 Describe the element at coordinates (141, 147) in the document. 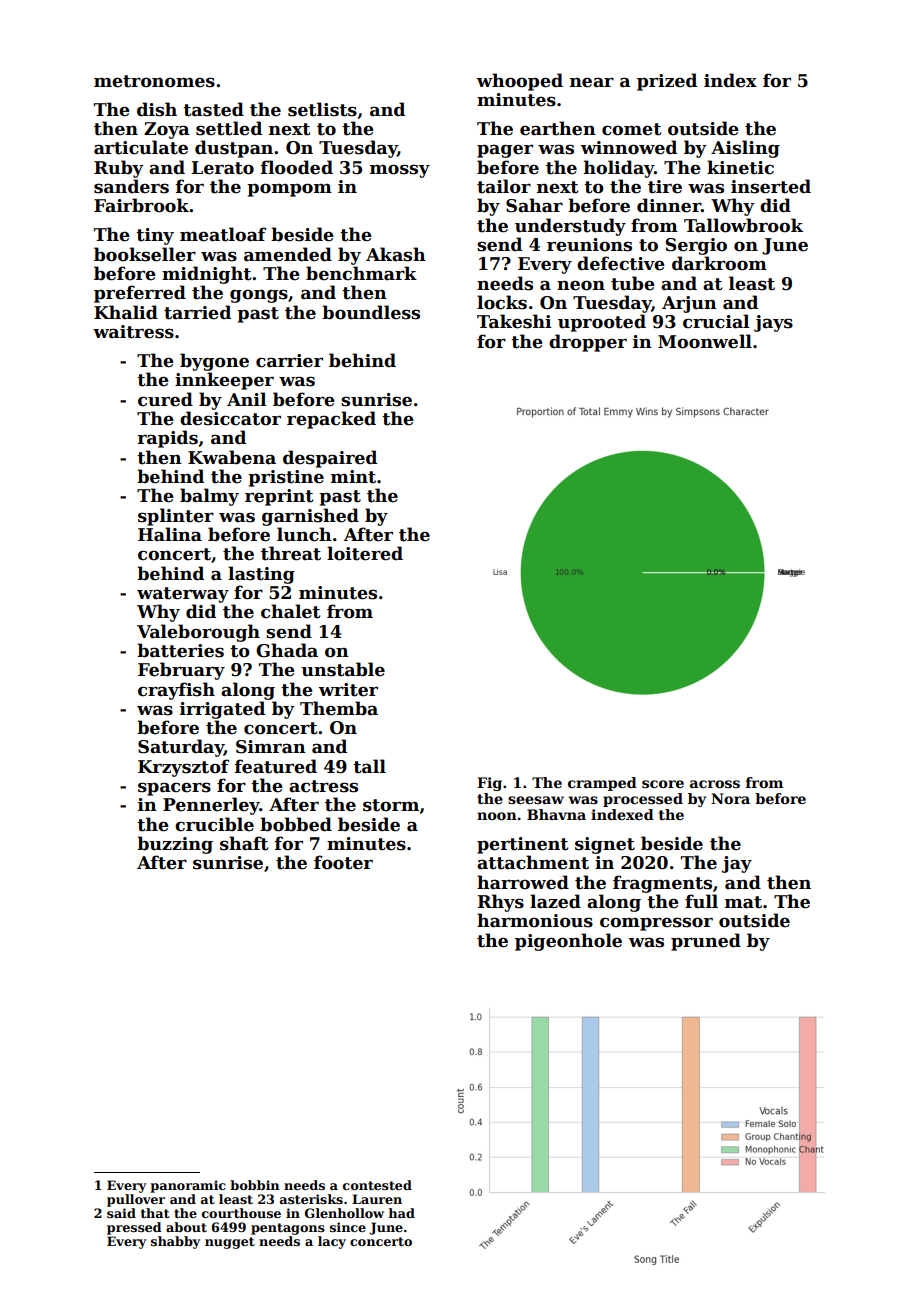

I see `articulate` at that location.
